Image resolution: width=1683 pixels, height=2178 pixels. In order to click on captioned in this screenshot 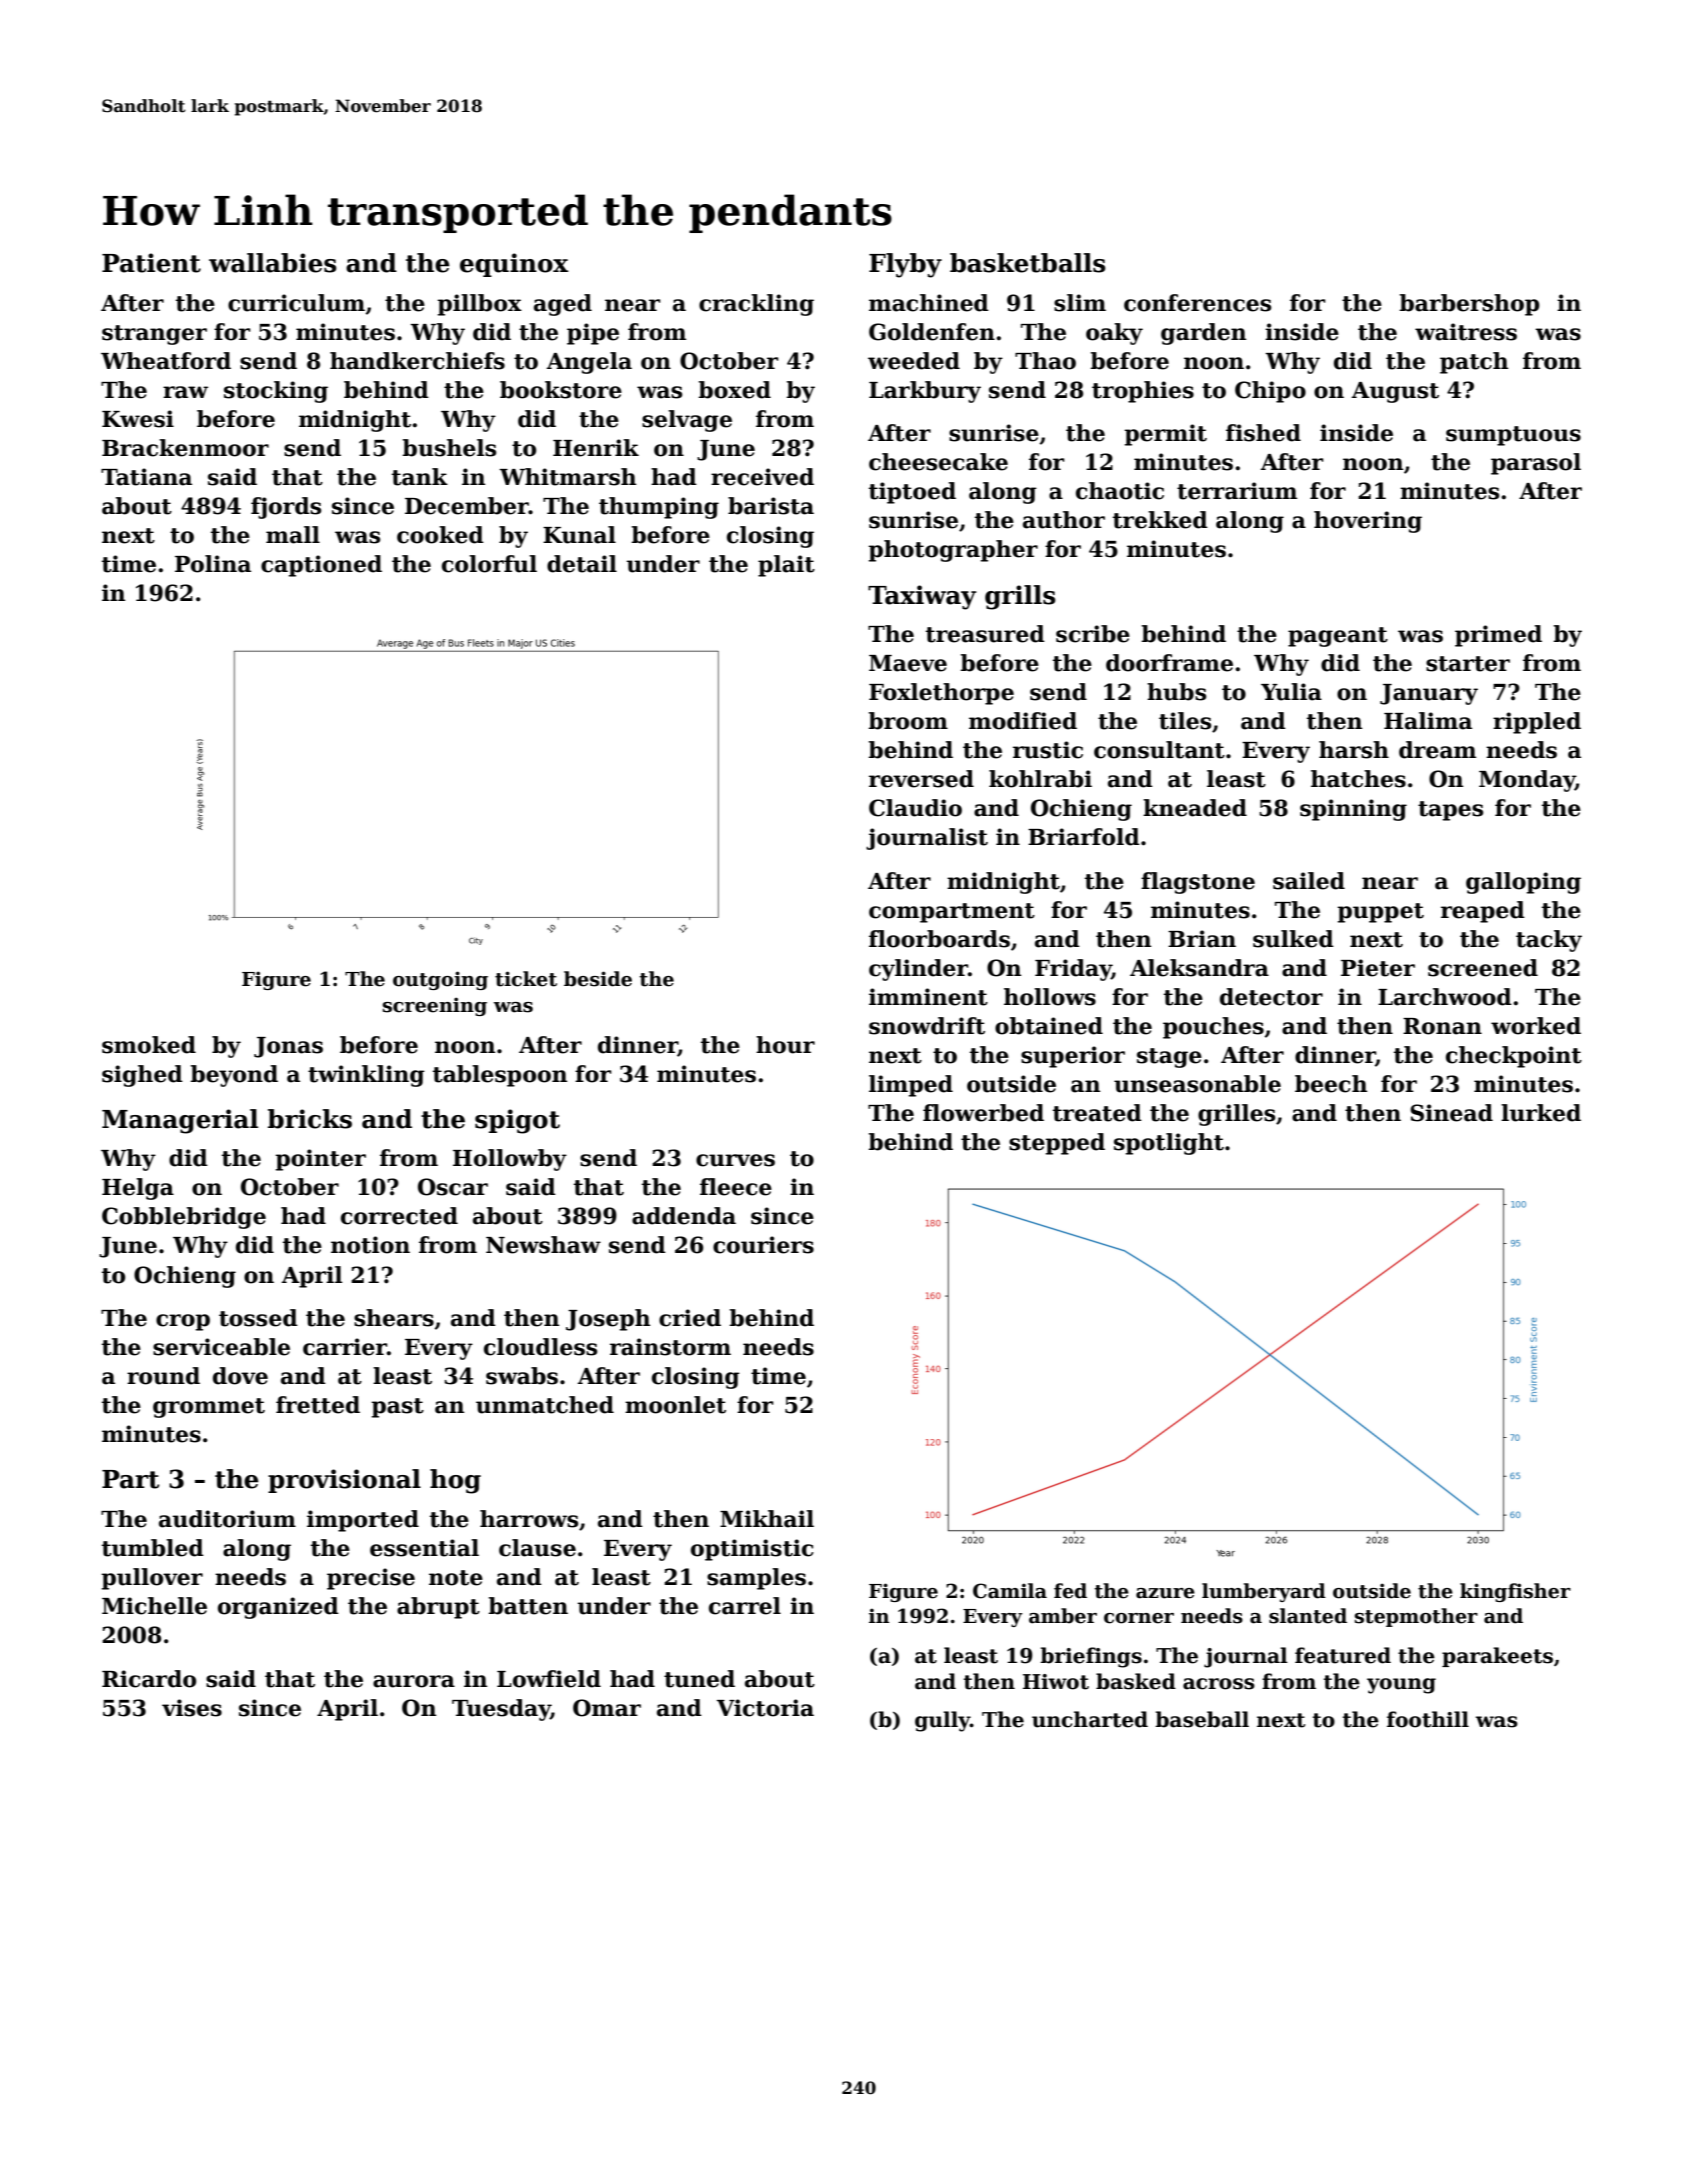, I will do `click(321, 566)`.
